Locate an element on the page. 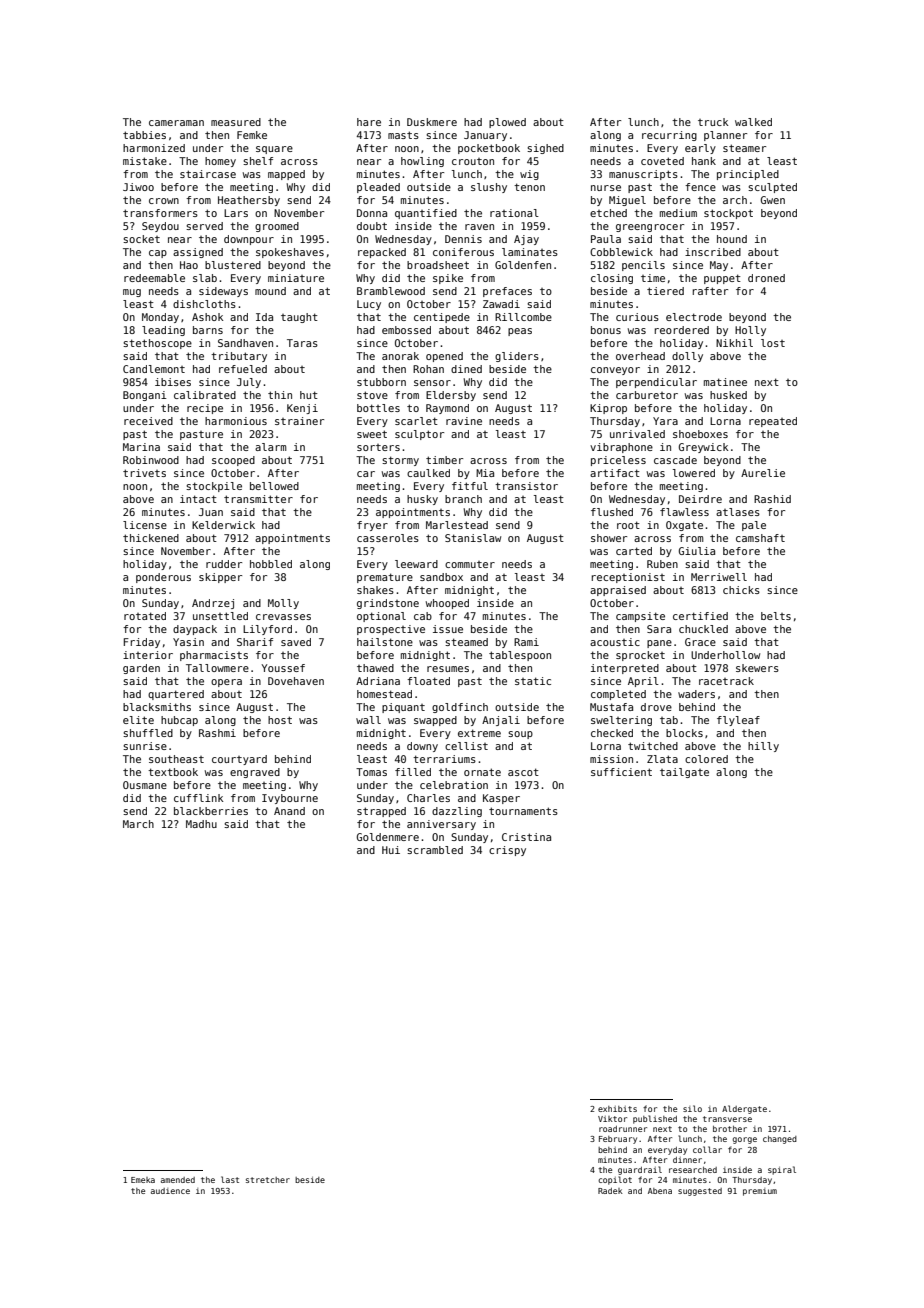  planner is located at coordinates (725, 136).
